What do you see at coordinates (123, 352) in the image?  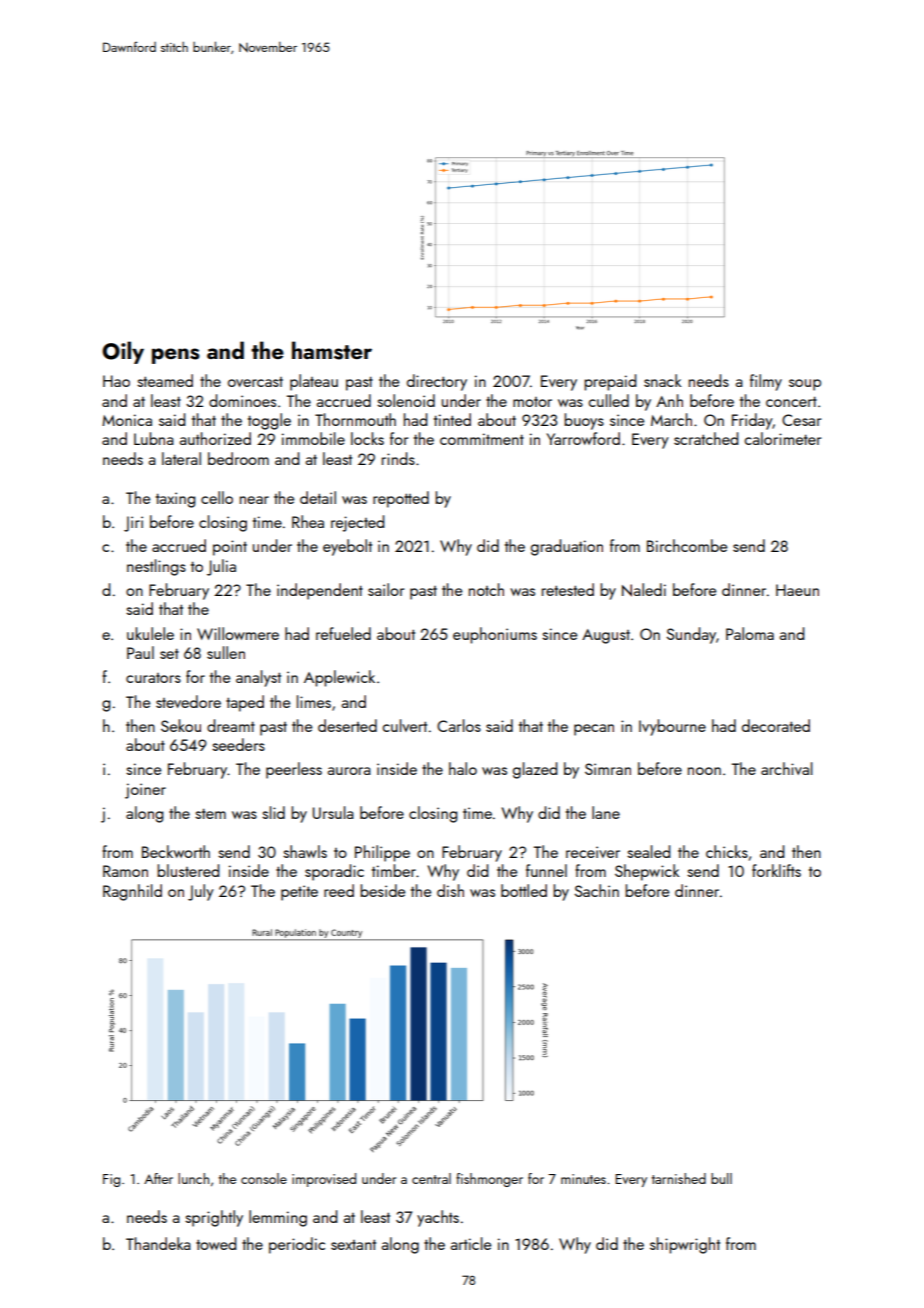 I see `Oily` at bounding box center [123, 352].
